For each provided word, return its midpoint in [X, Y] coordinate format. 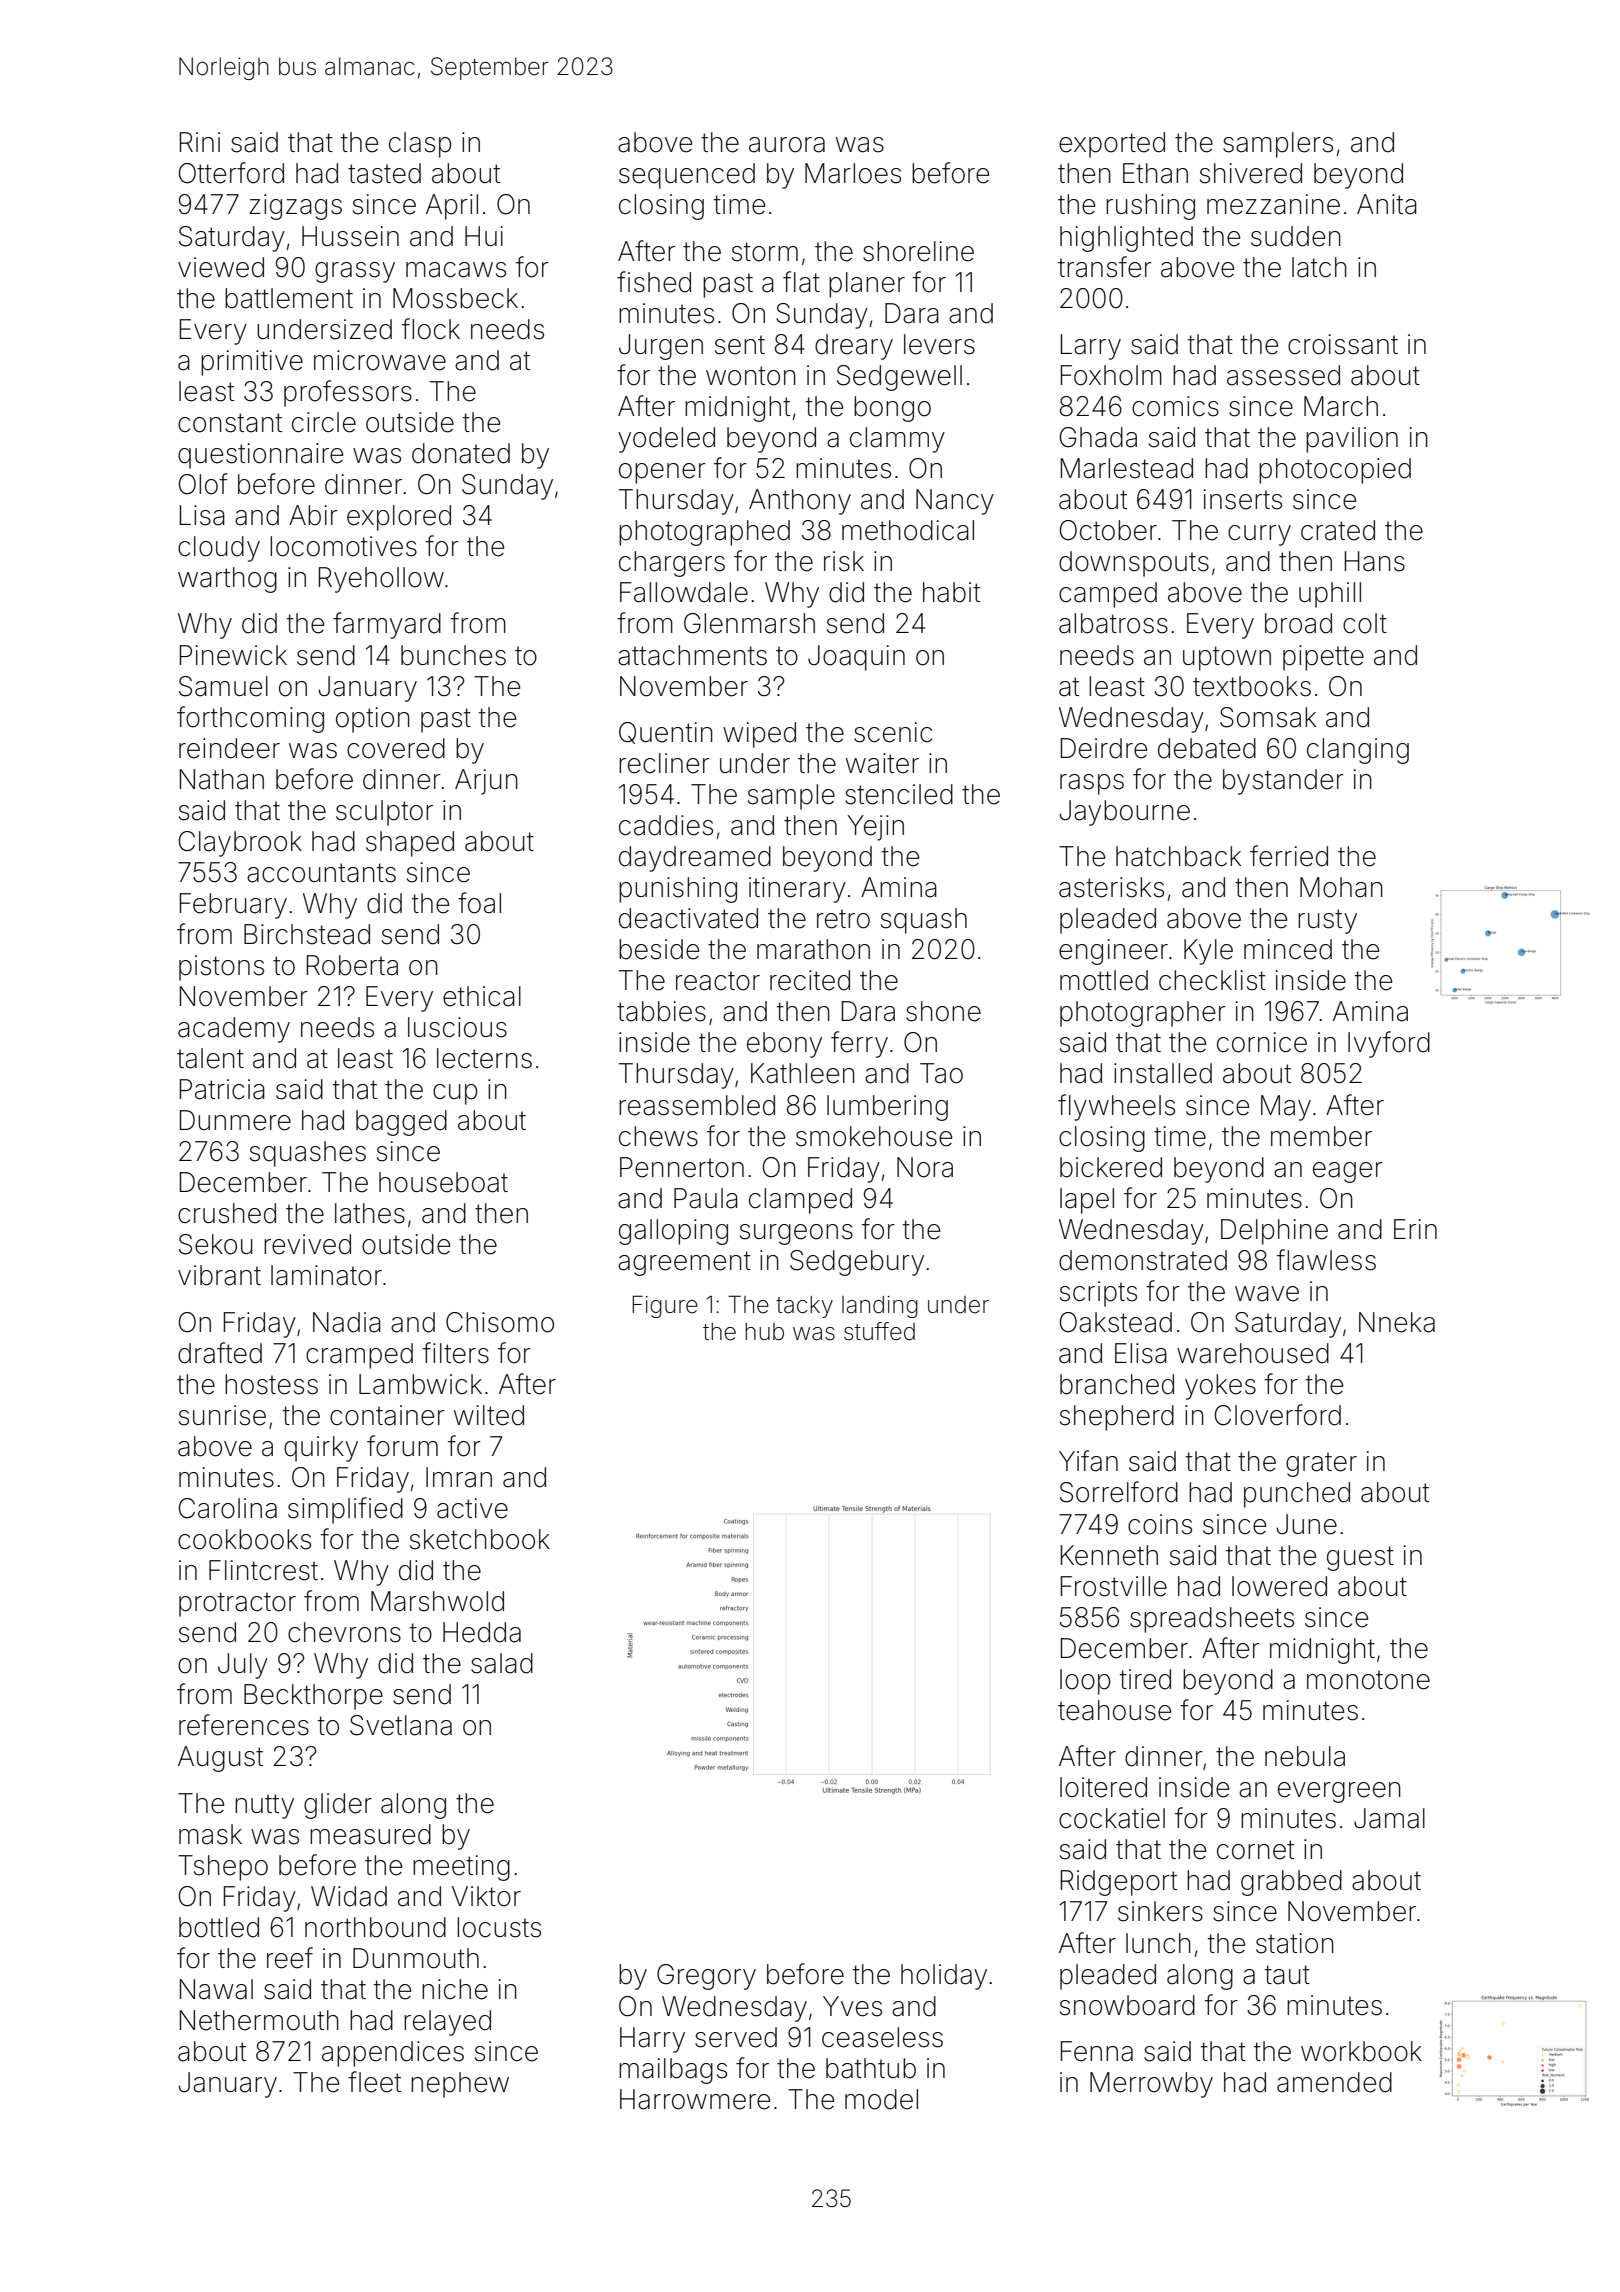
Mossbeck [455, 298]
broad [1298, 623]
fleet [374, 2082]
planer [867, 285]
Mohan [1341, 887]
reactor [718, 981]
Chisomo [500, 1322]
